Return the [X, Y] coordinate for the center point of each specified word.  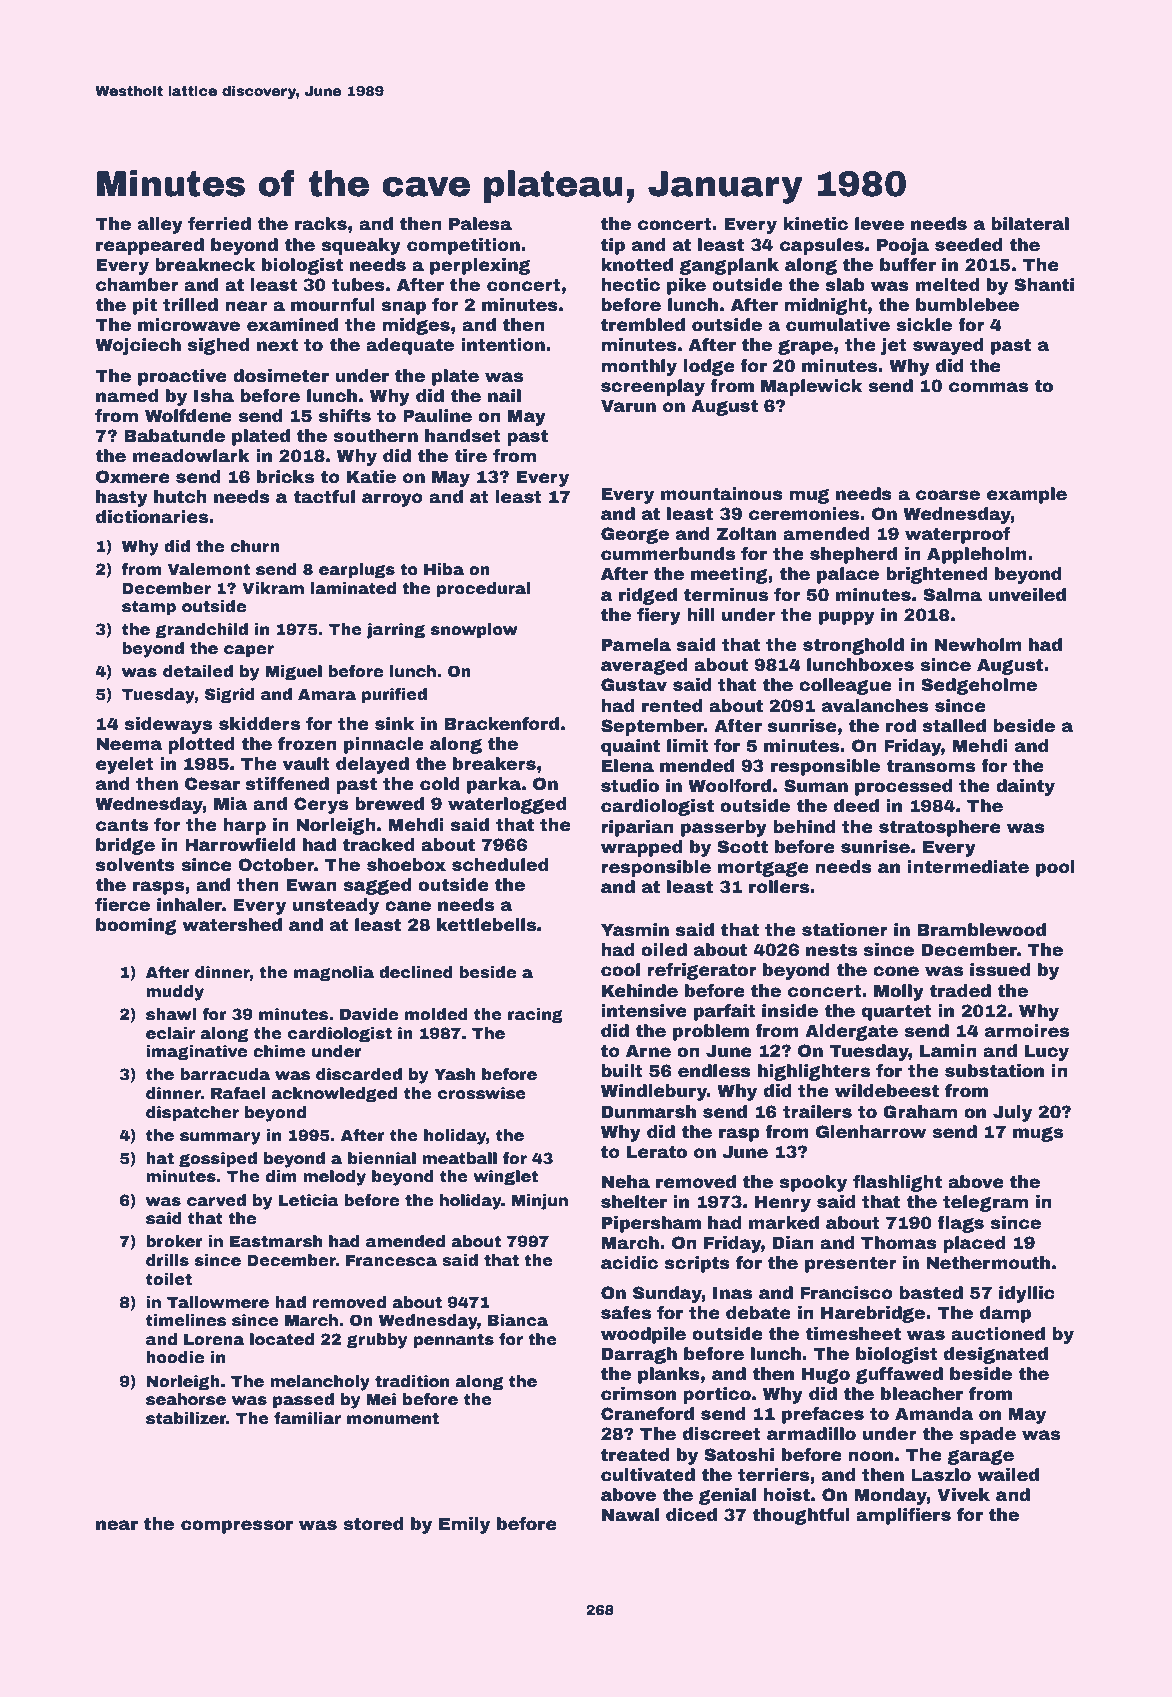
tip [613, 246]
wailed [1008, 1475]
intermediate [968, 867]
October [276, 865]
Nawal [630, 1515]
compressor [237, 1527]
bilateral [1030, 224]
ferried [219, 224]
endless [714, 1071]
